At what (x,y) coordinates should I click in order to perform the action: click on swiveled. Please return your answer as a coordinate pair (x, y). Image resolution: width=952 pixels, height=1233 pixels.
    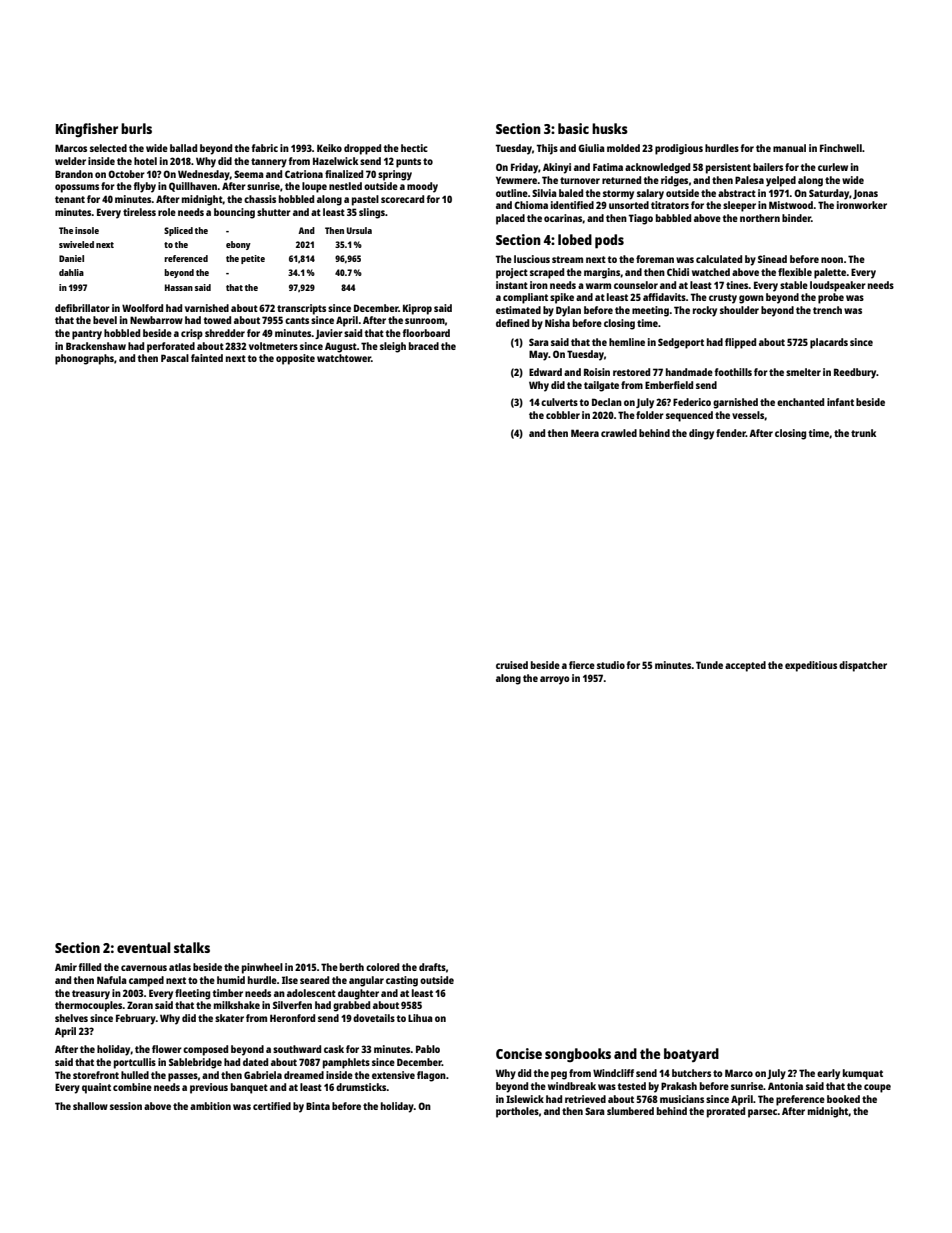
    Looking at the image, I should click on (76, 244).
